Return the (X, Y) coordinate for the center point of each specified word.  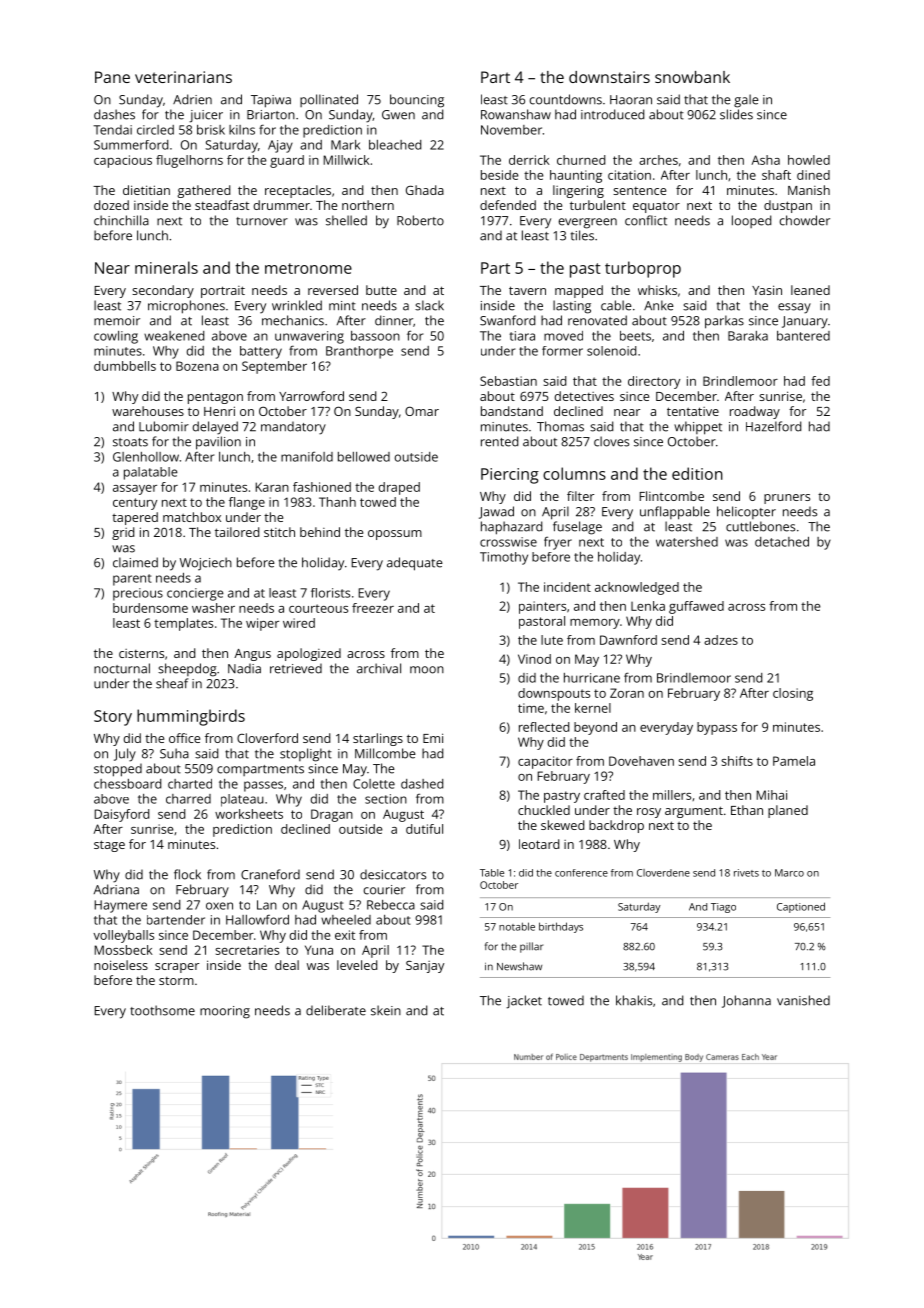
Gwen (398, 115)
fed (820, 381)
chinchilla (121, 220)
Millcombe (385, 753)
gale (746, 101)
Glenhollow (146, 457)
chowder (805, 220)
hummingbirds (191, 717)
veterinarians (183, 77)
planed (788, 811)
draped (399, 488)
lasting (572, 307)
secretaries (247, 950)
